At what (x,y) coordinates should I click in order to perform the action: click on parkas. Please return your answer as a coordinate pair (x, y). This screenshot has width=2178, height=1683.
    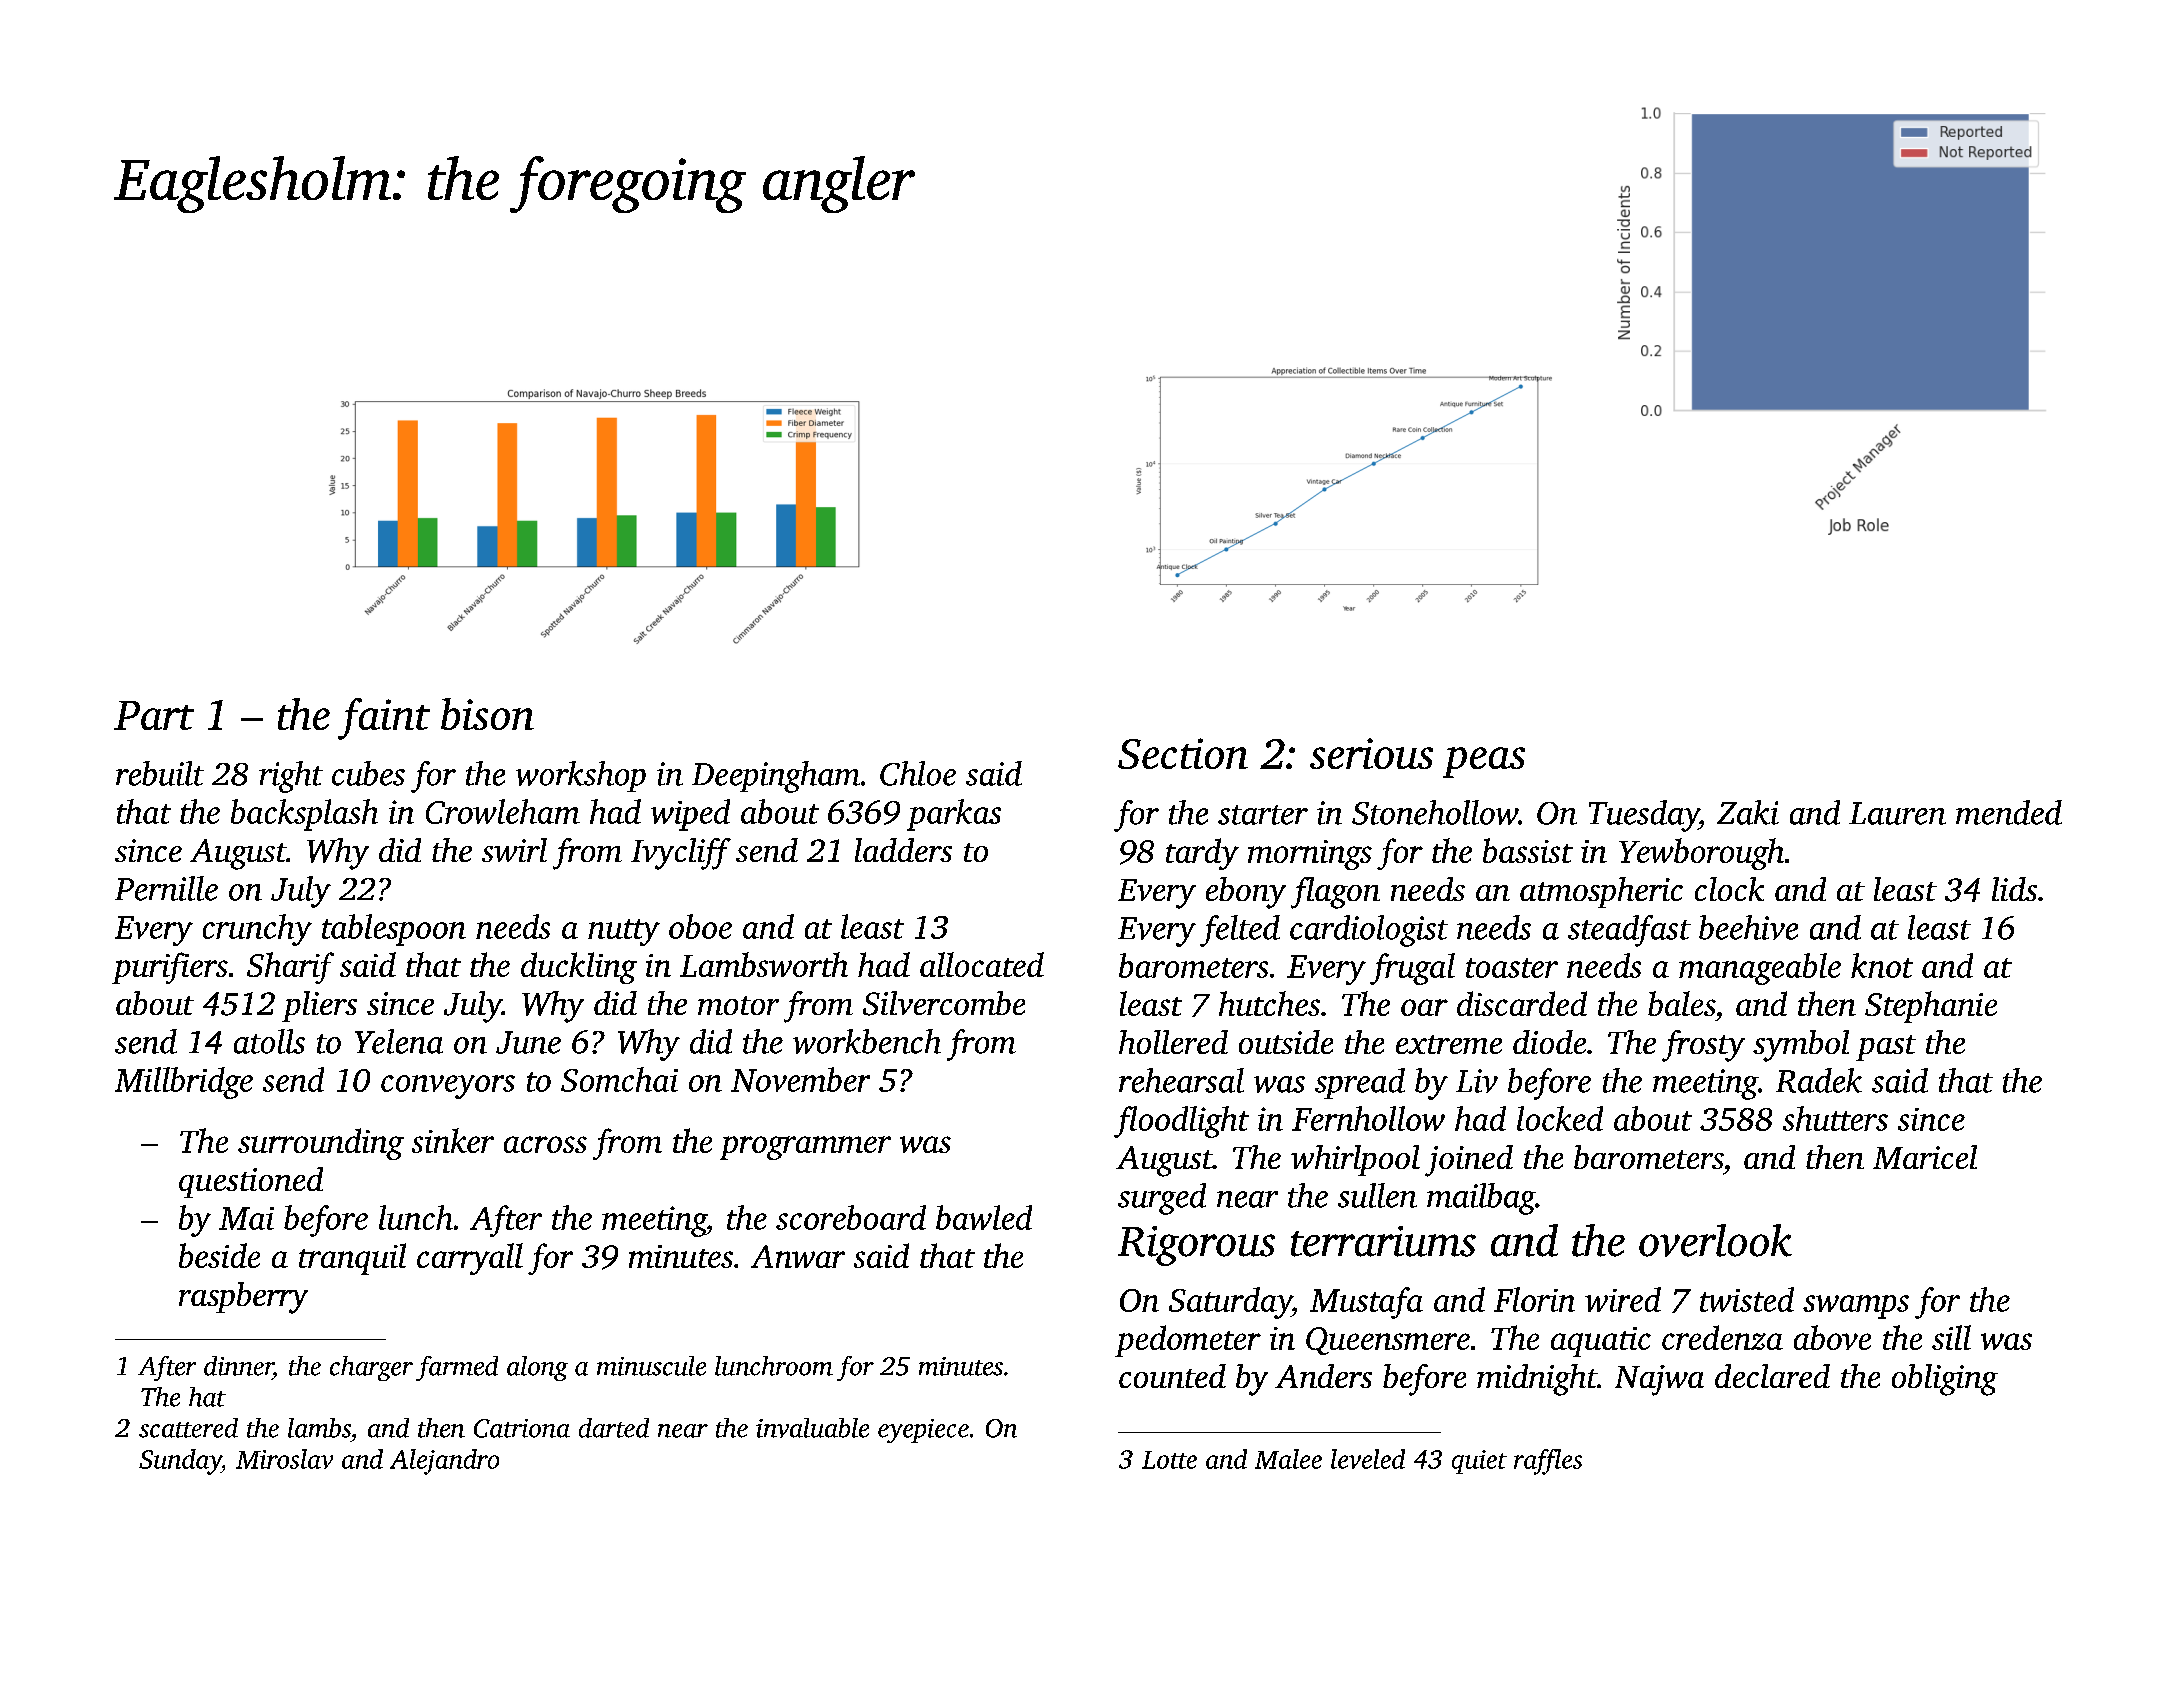
    Looking at the image, I should click on (954, 815).
